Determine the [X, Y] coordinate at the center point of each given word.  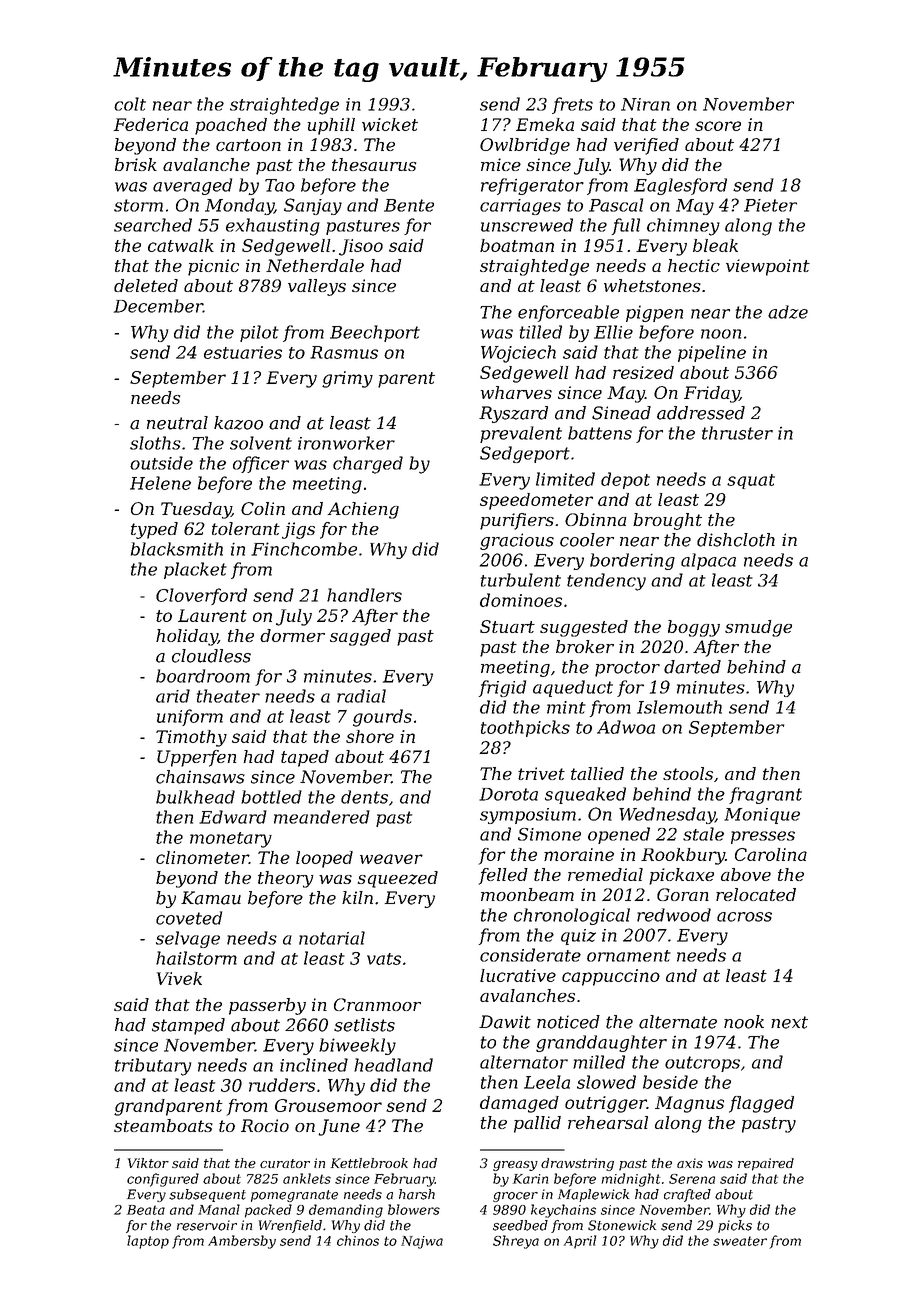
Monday [239, 206]
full [626, 226]
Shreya [516, 1242]
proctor [627, 669]
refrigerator [532, 186]
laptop [148, 1242]
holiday [187, 637]
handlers [364, 595]
